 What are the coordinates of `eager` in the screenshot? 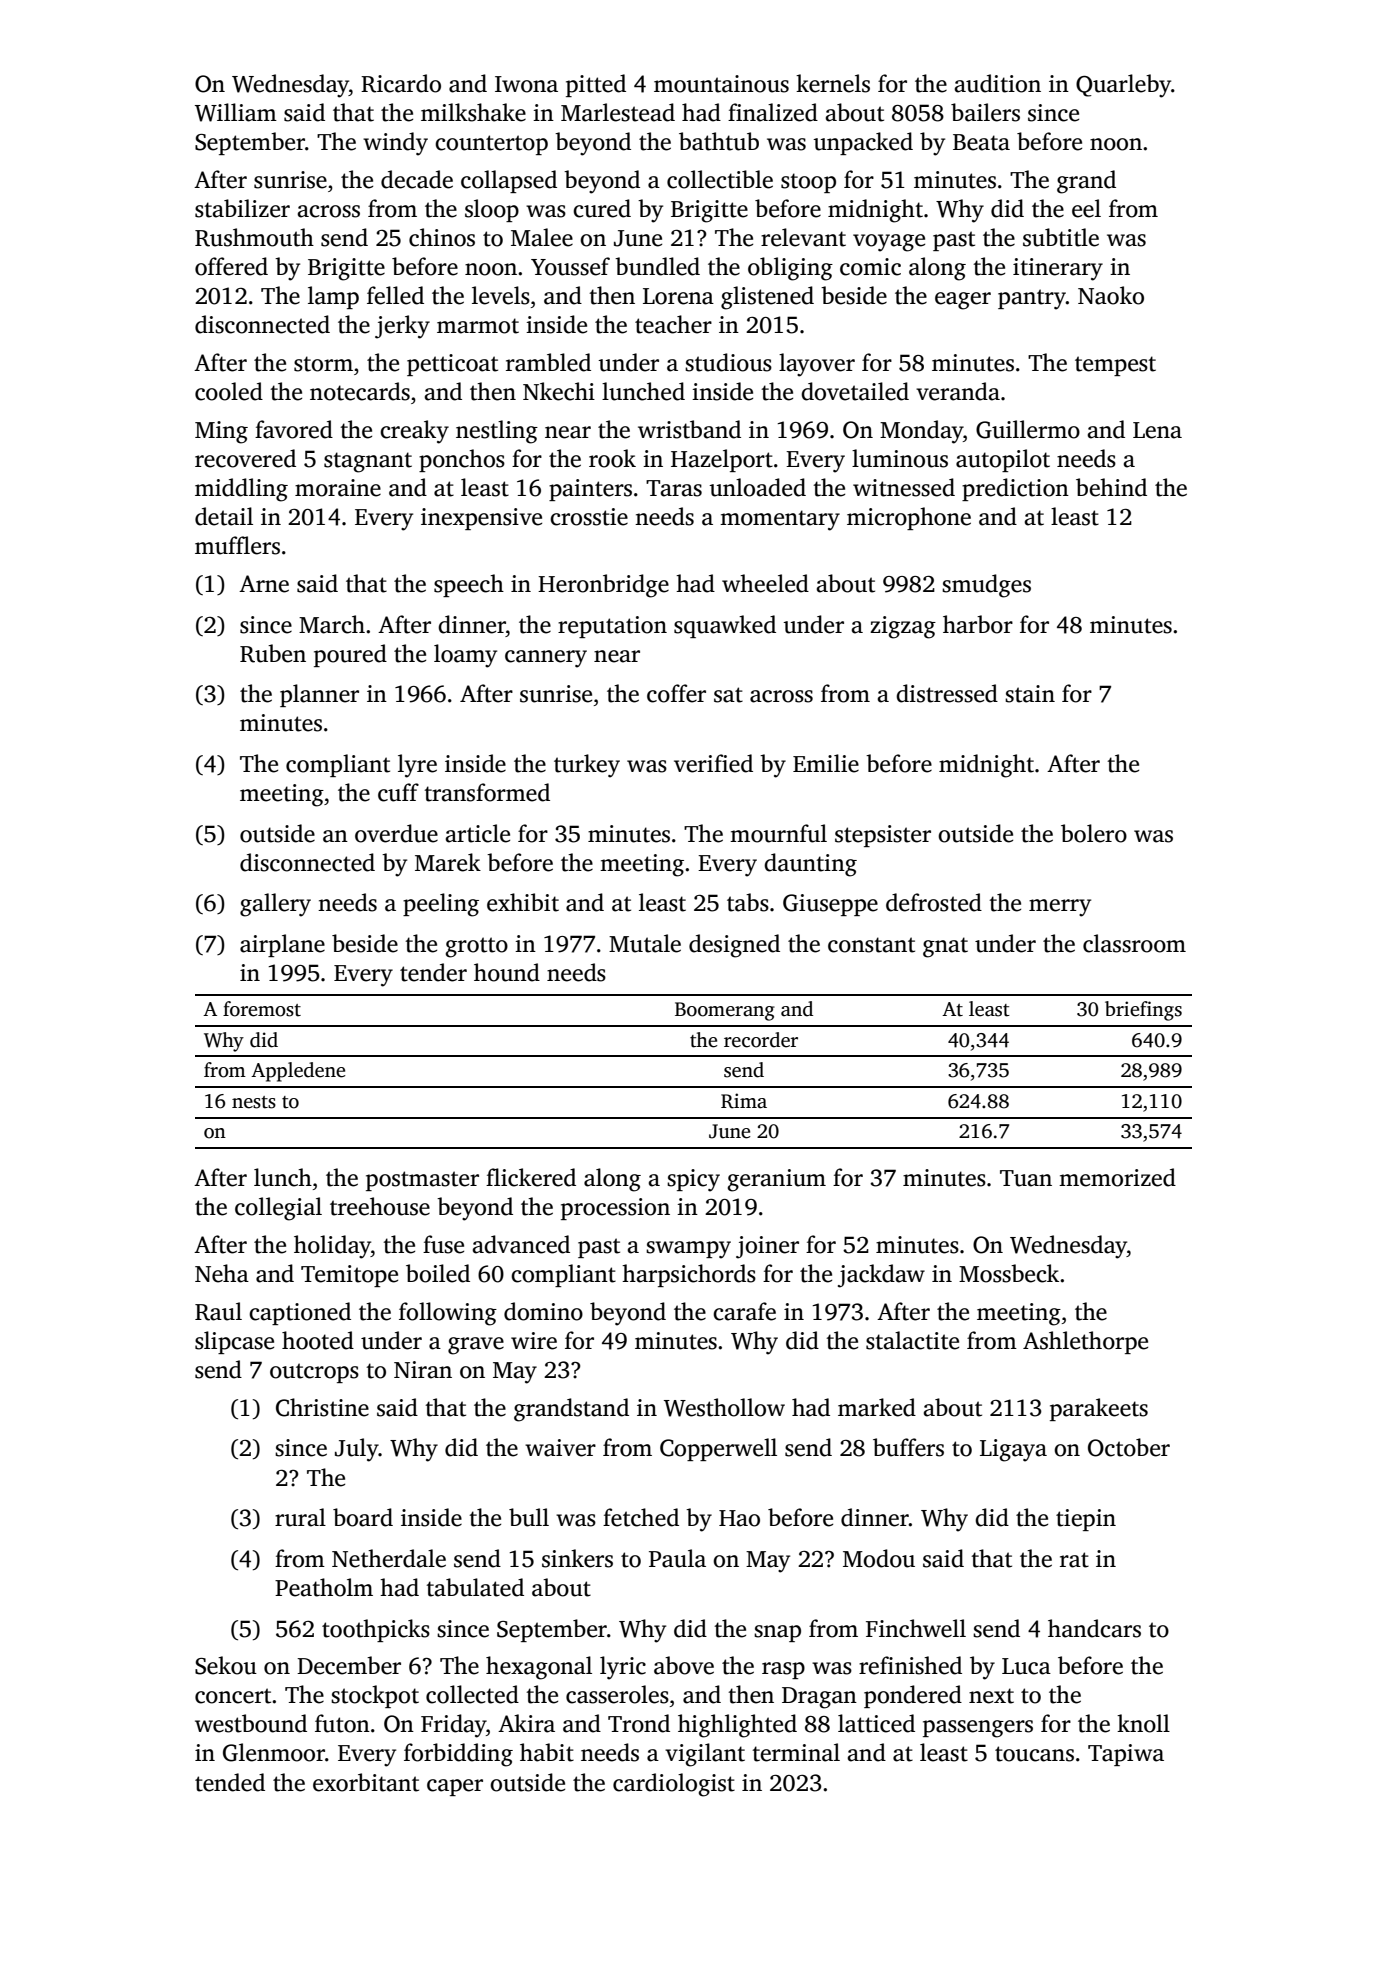 It's located at (963, 301).
